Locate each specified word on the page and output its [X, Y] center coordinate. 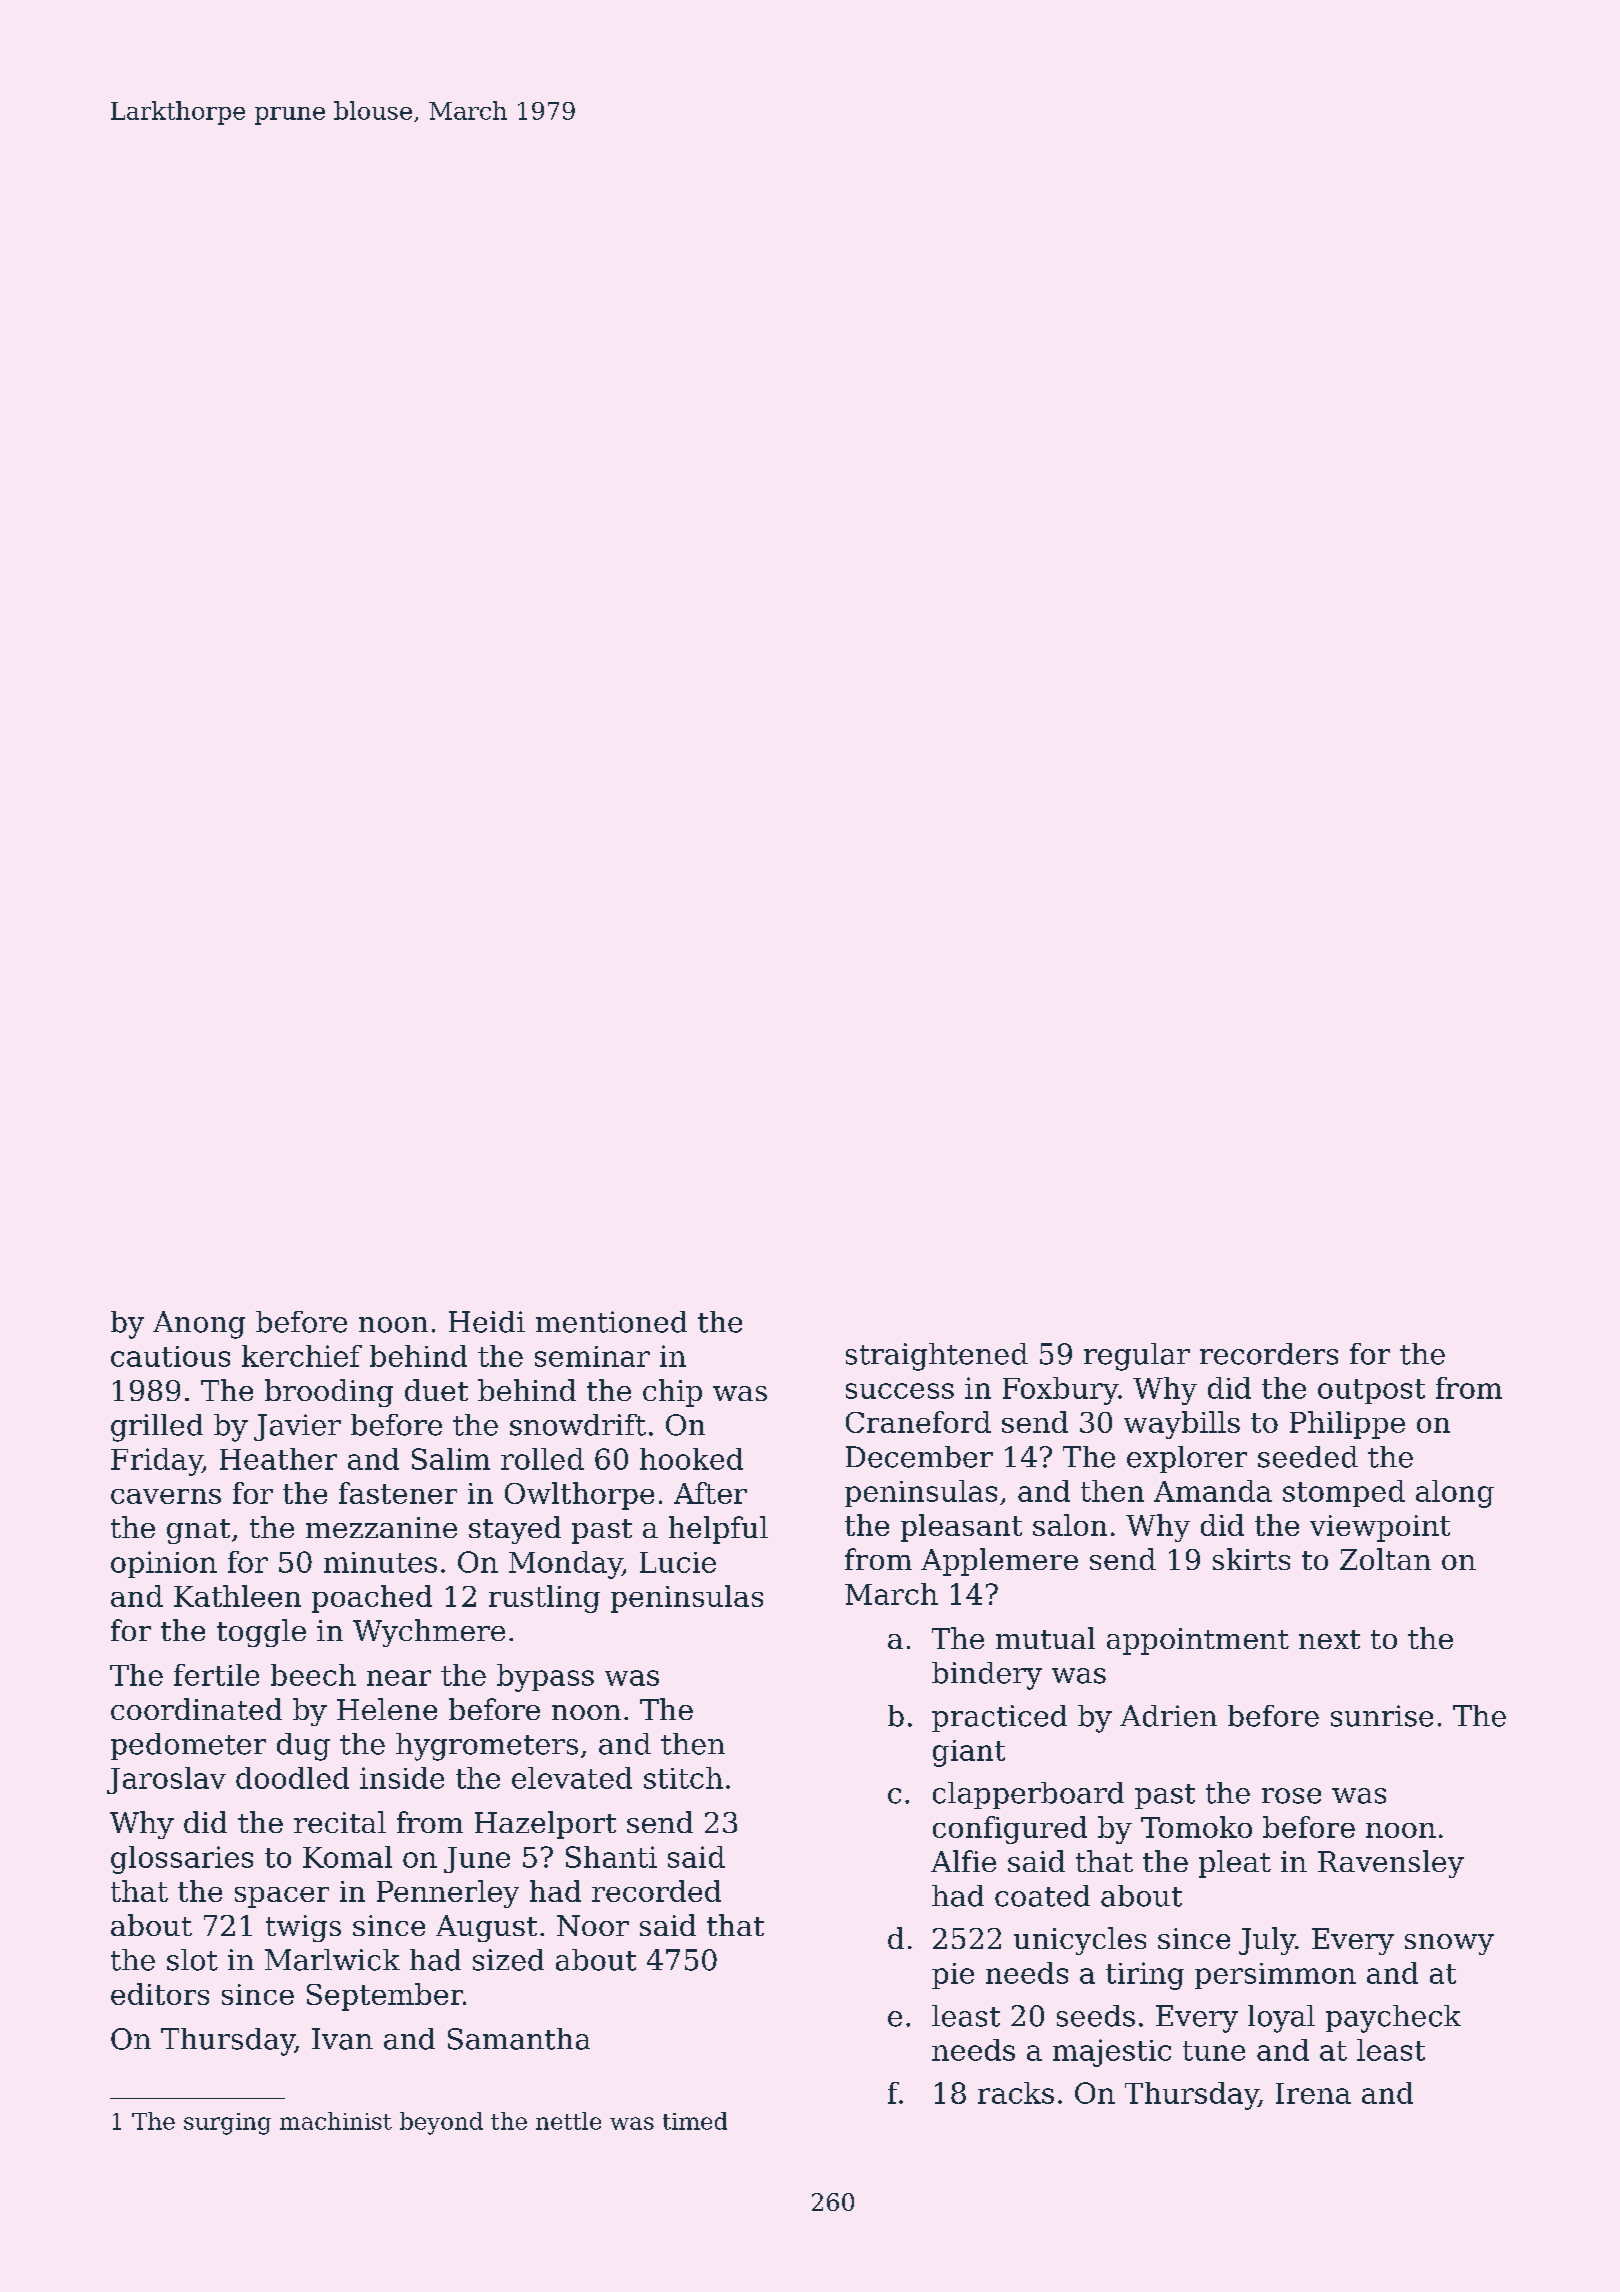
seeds [1096, 2016]
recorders [1269, 1354]
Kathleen [237, 1596]
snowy [1449, 1944]
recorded [656, 1891]
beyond [441, 2123]
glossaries [182, 1860]
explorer [1187, 1459]
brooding [329, 1393]
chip [672, 1393]
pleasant [961, 1528]
